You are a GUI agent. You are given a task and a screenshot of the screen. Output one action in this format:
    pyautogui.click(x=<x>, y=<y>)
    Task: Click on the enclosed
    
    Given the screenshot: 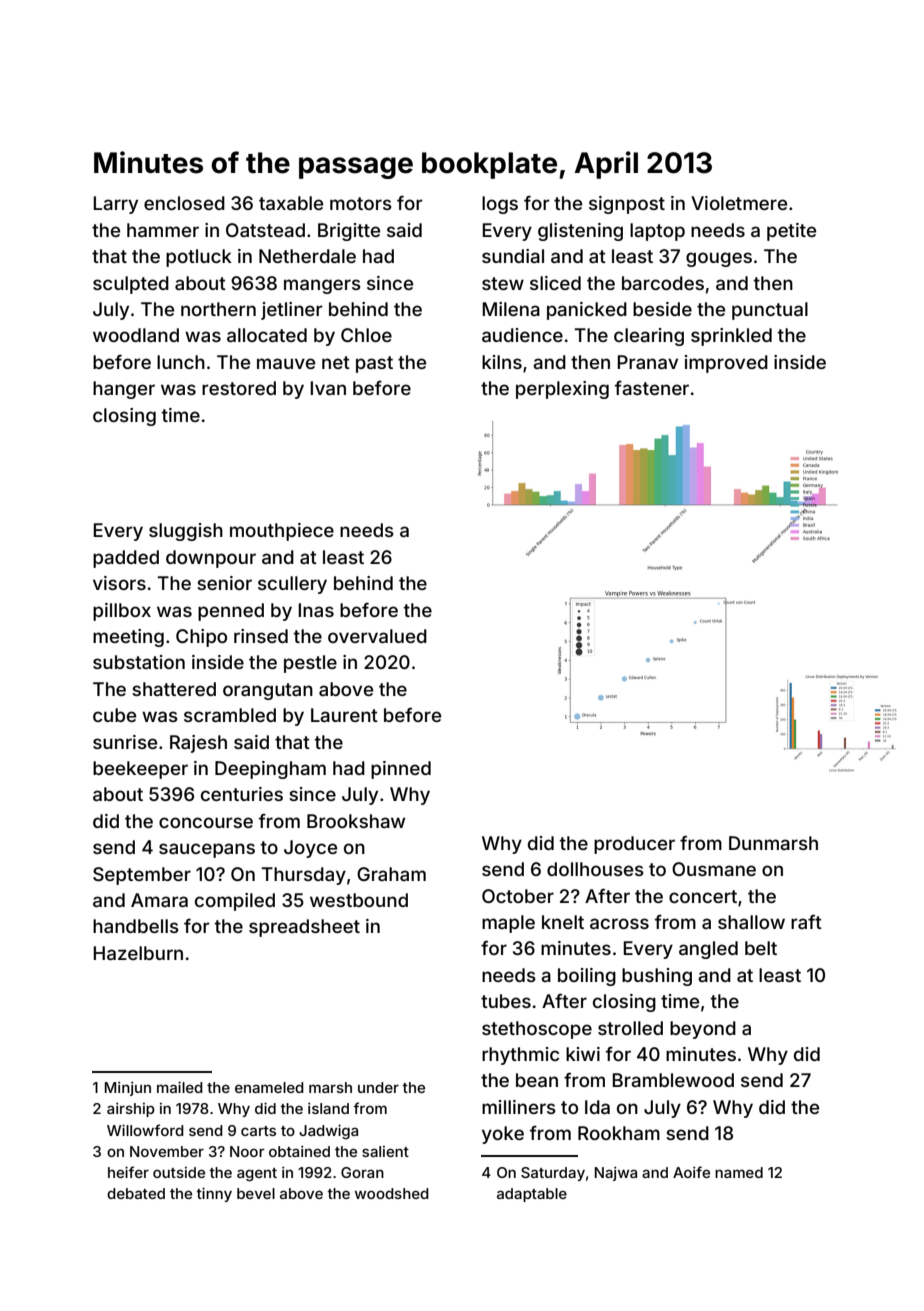 What is the action you would take?
    pyautogui.click(x=184, y=203)
